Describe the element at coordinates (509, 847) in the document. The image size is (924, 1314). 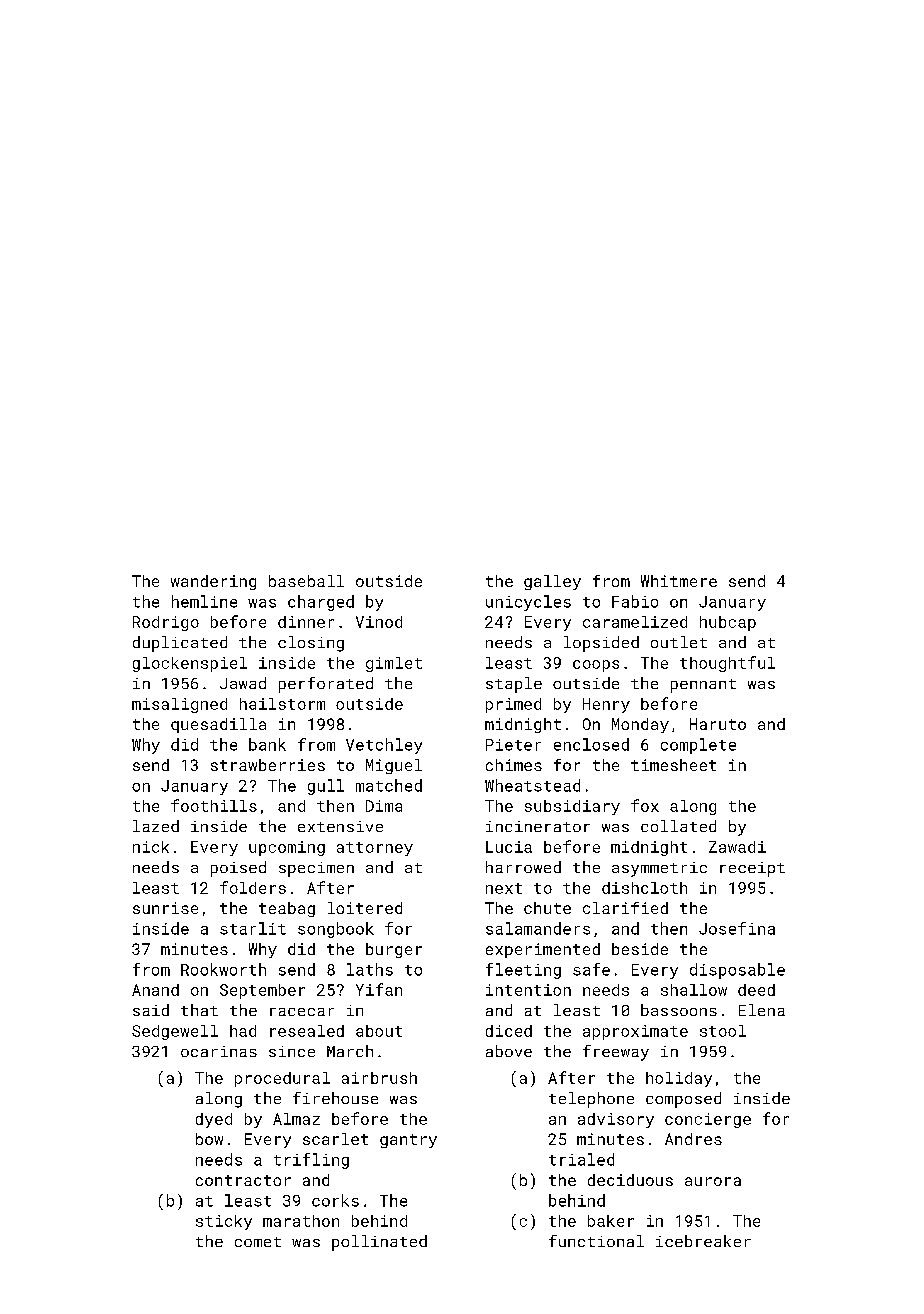
I see `Lucia` at that location.
